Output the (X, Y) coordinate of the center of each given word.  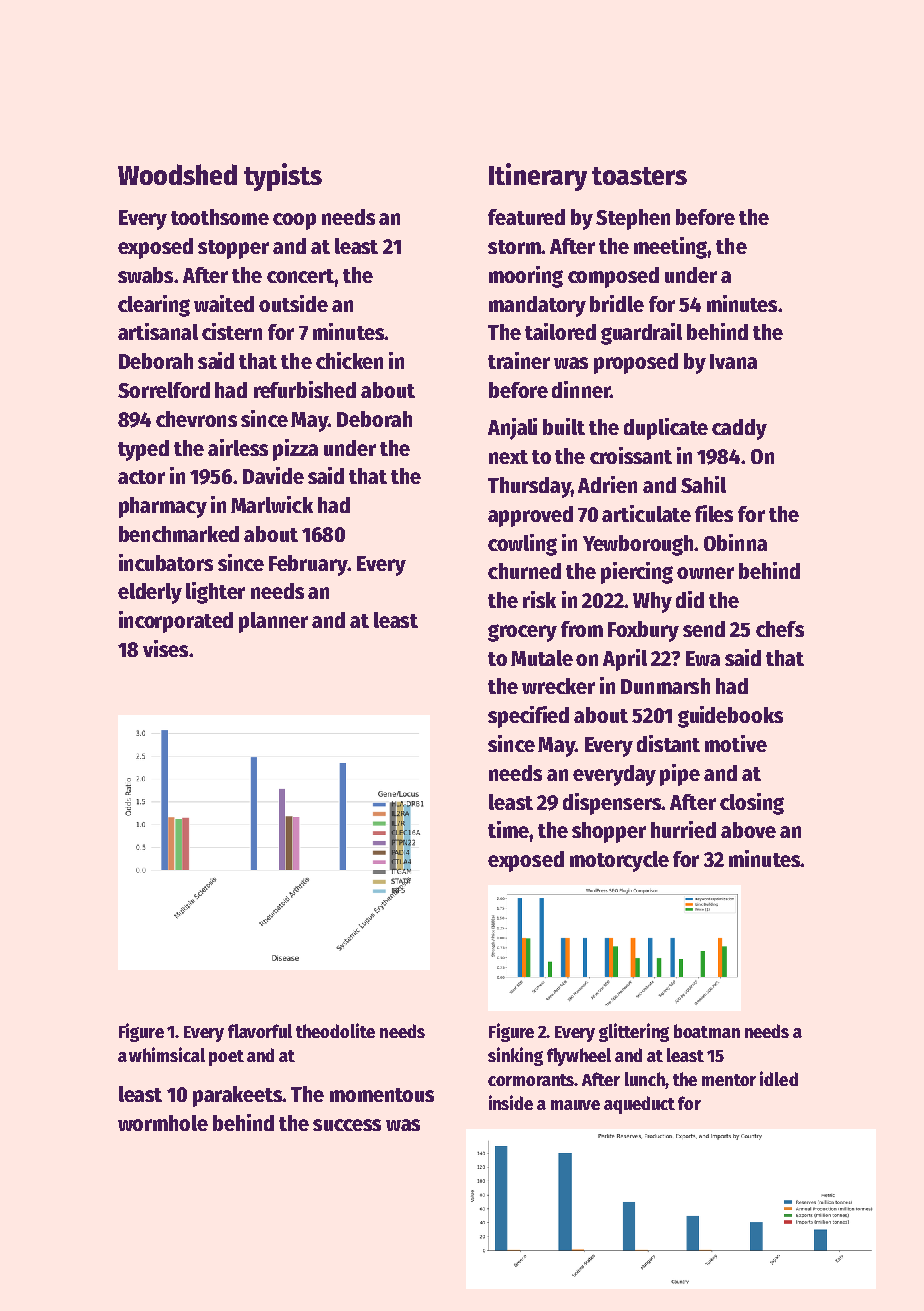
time (508, 829)
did (690, 599)
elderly (150, 593)
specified (528, 717)
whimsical (167, 1054)
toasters (639, 176)
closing (752, 804)
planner (273, 622)
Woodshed (177, 174)
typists (283, 177)
